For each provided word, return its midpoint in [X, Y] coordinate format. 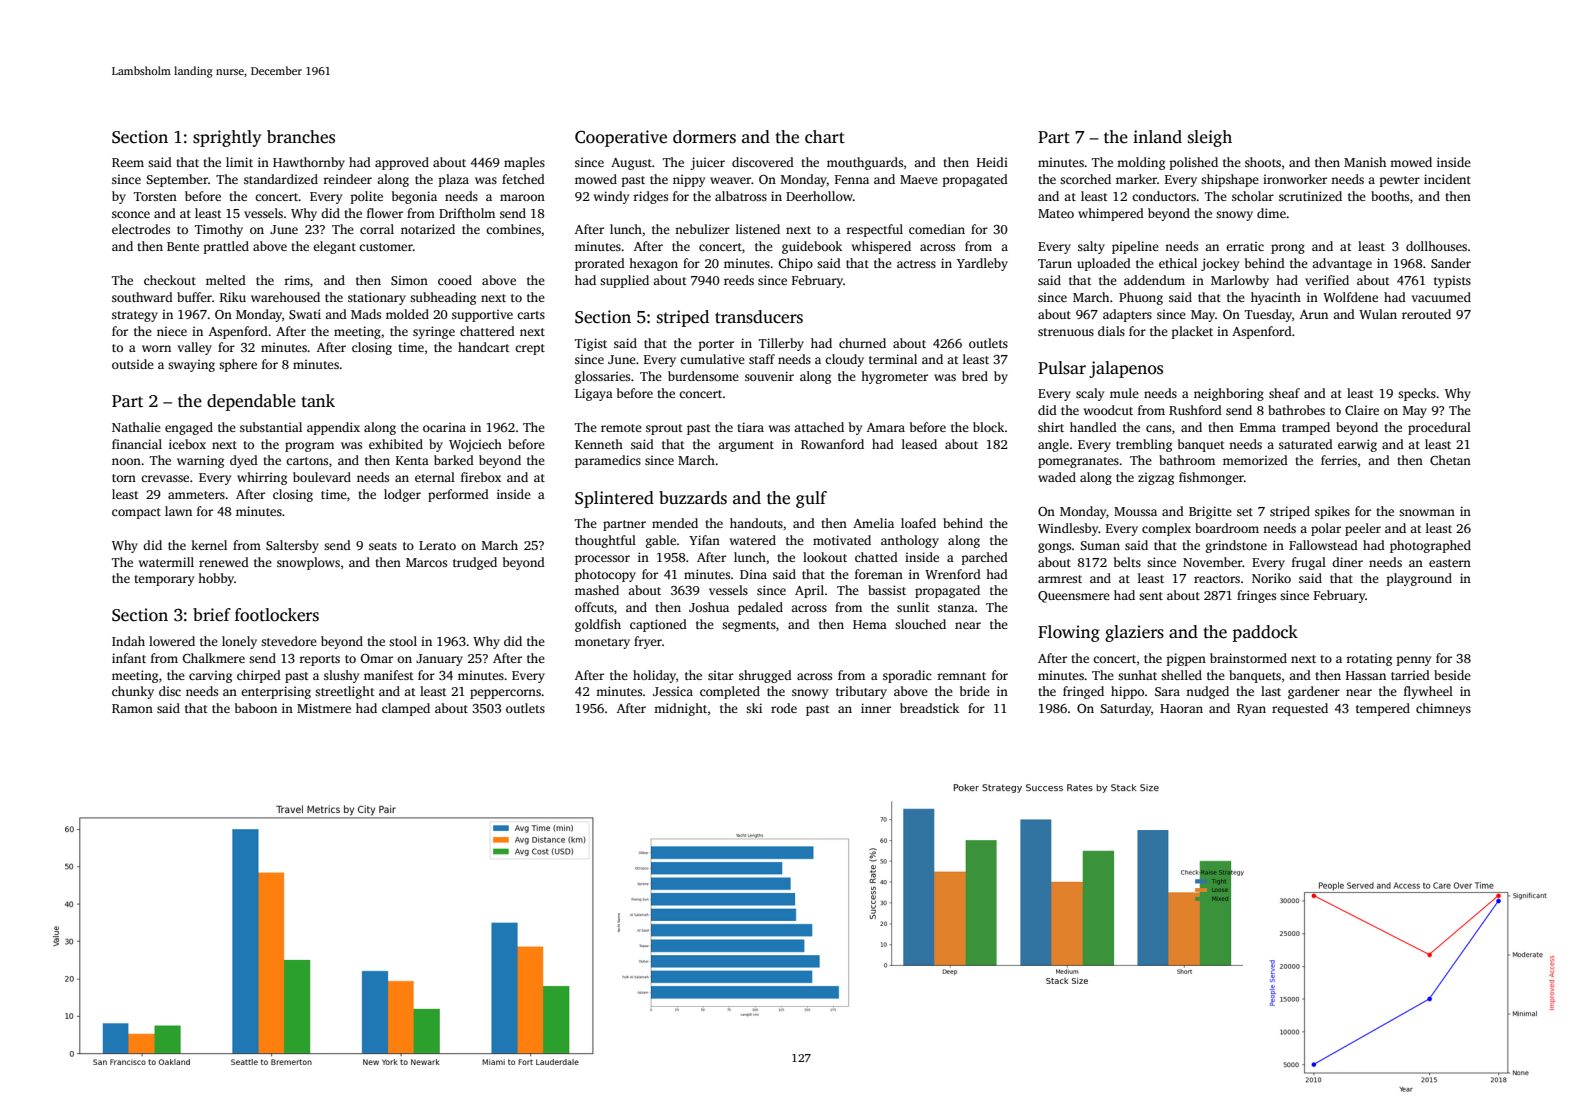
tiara [750, 427]
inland [1157, 137]
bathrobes [1296, 410]
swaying [191, 365]
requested [1300, 709]
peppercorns [505, 694]
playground [1419, 579]
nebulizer [702, 229]
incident [1447, 179]
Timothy [219, 230]
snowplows [308, 563]
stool [403, 641]
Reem [128, 162]
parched [985, 558]
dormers [704, 137]
